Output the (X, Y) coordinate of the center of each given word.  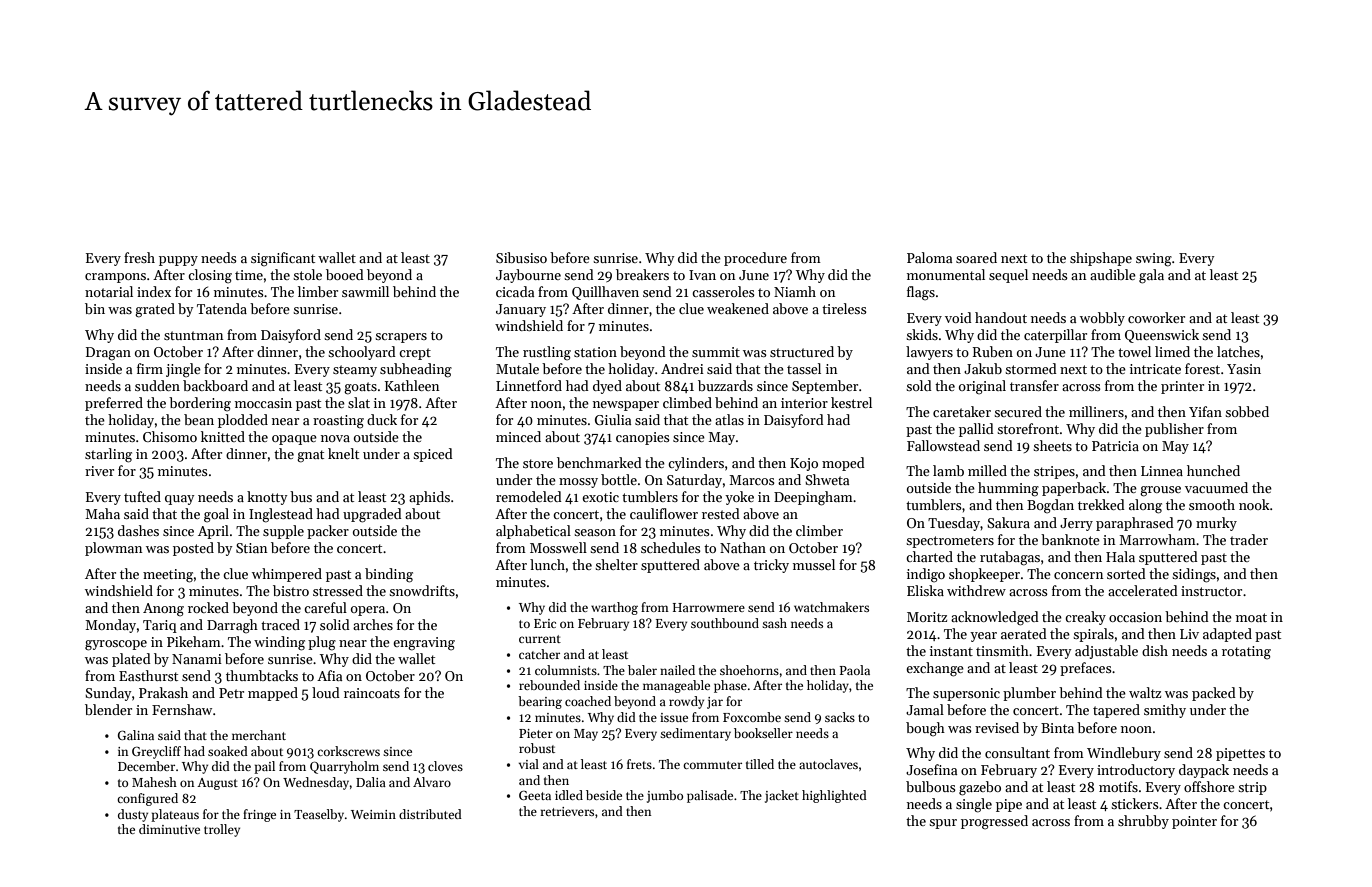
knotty (267, 498)
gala (1151, 276)
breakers (642, 274)
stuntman (194, 335)
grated (155, 310)
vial (529, 764)
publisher (1174, 430)
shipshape (1101, 259)
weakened (738, 308)
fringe (259, 815)
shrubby (1143, 822)
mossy (578, 483)
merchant (259, 735)
